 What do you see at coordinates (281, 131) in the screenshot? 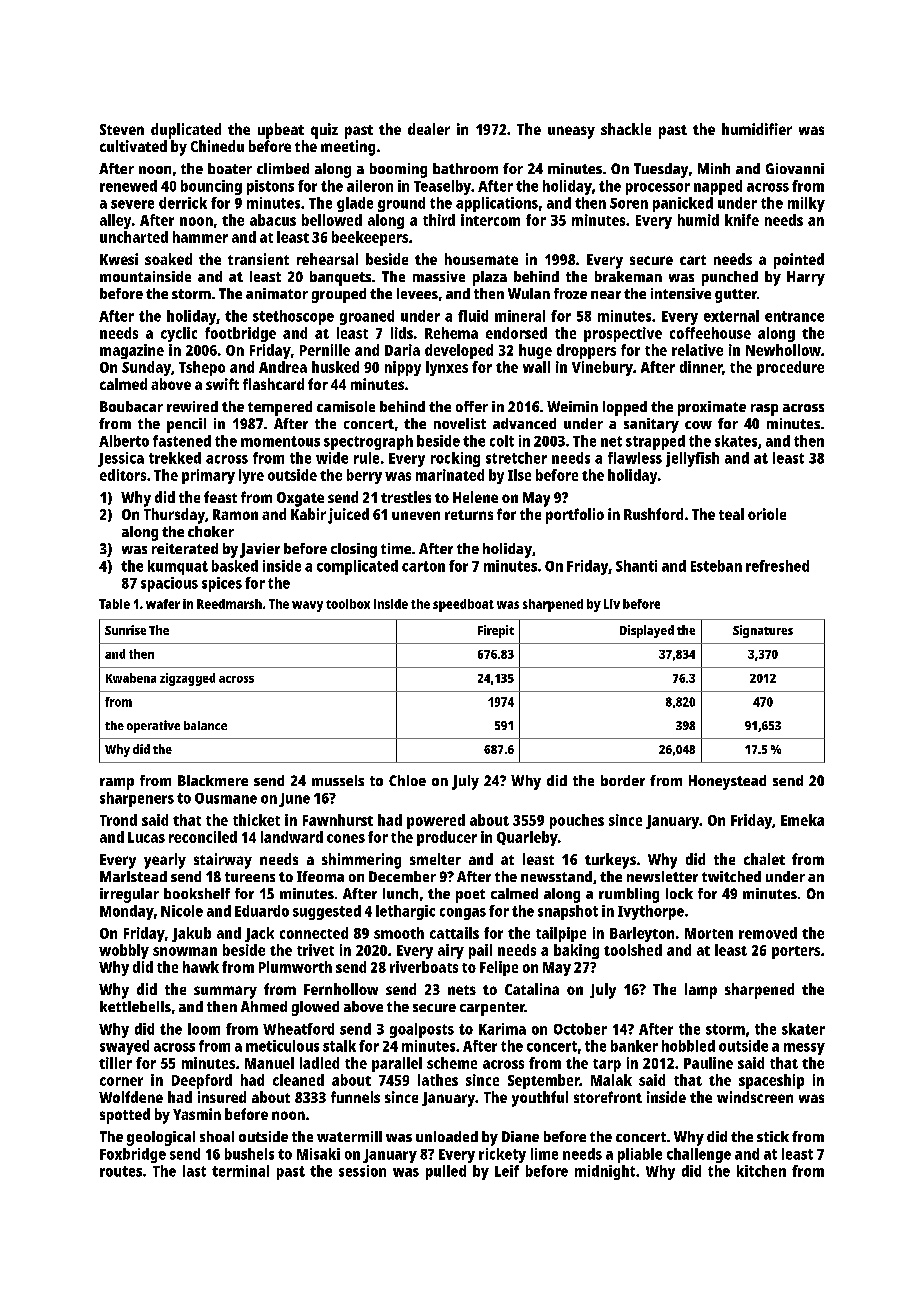
I see `upbeat` at bounding box center [281, 131].
